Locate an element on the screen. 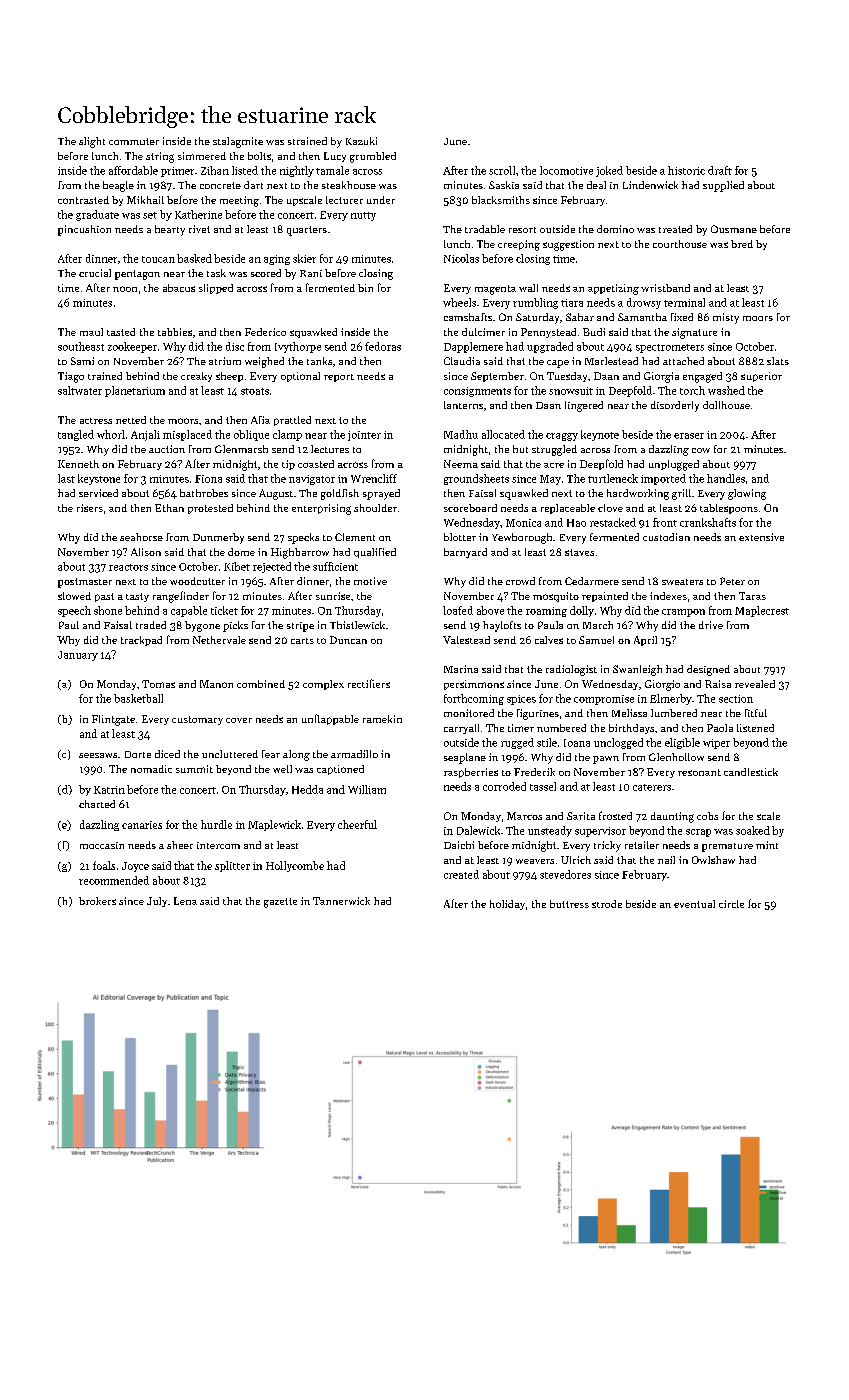 This screenshot has width=849, height=1400. Madhu is located at coordinates (461, 434).
